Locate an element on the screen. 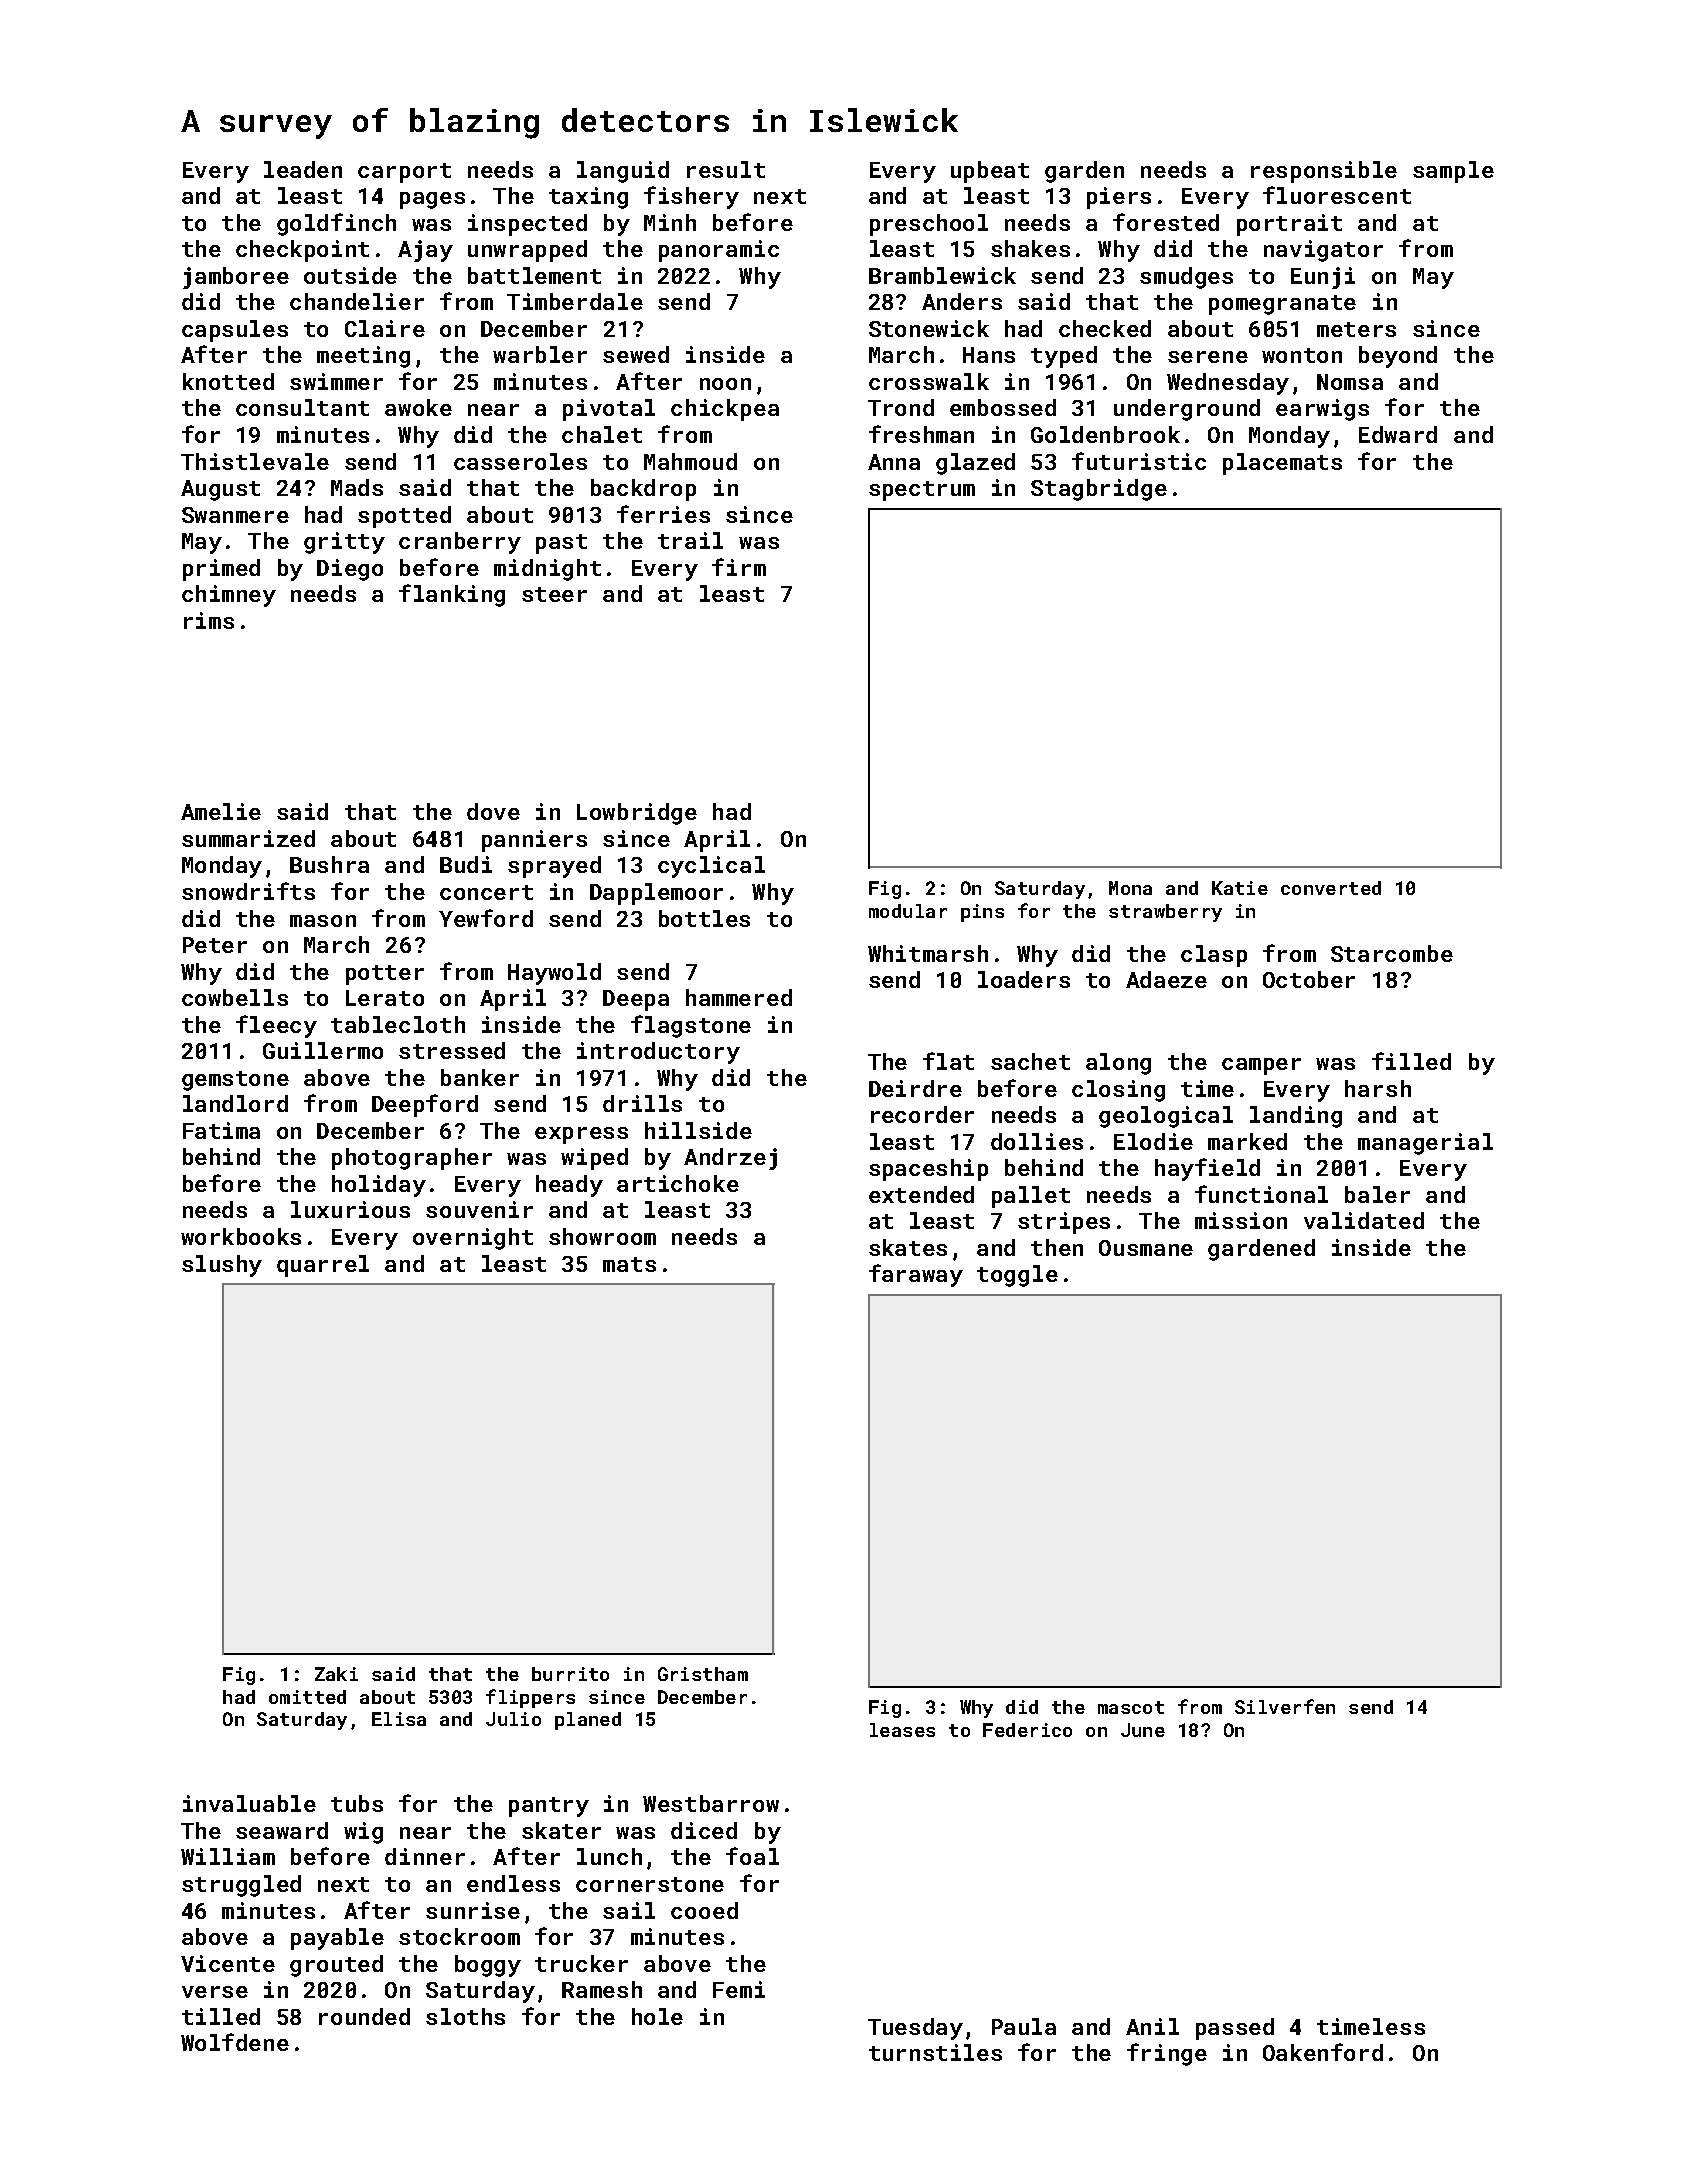 The height and width of the screenshot is (2178, 1683). faraway is located at coordinates (916, 1275).
